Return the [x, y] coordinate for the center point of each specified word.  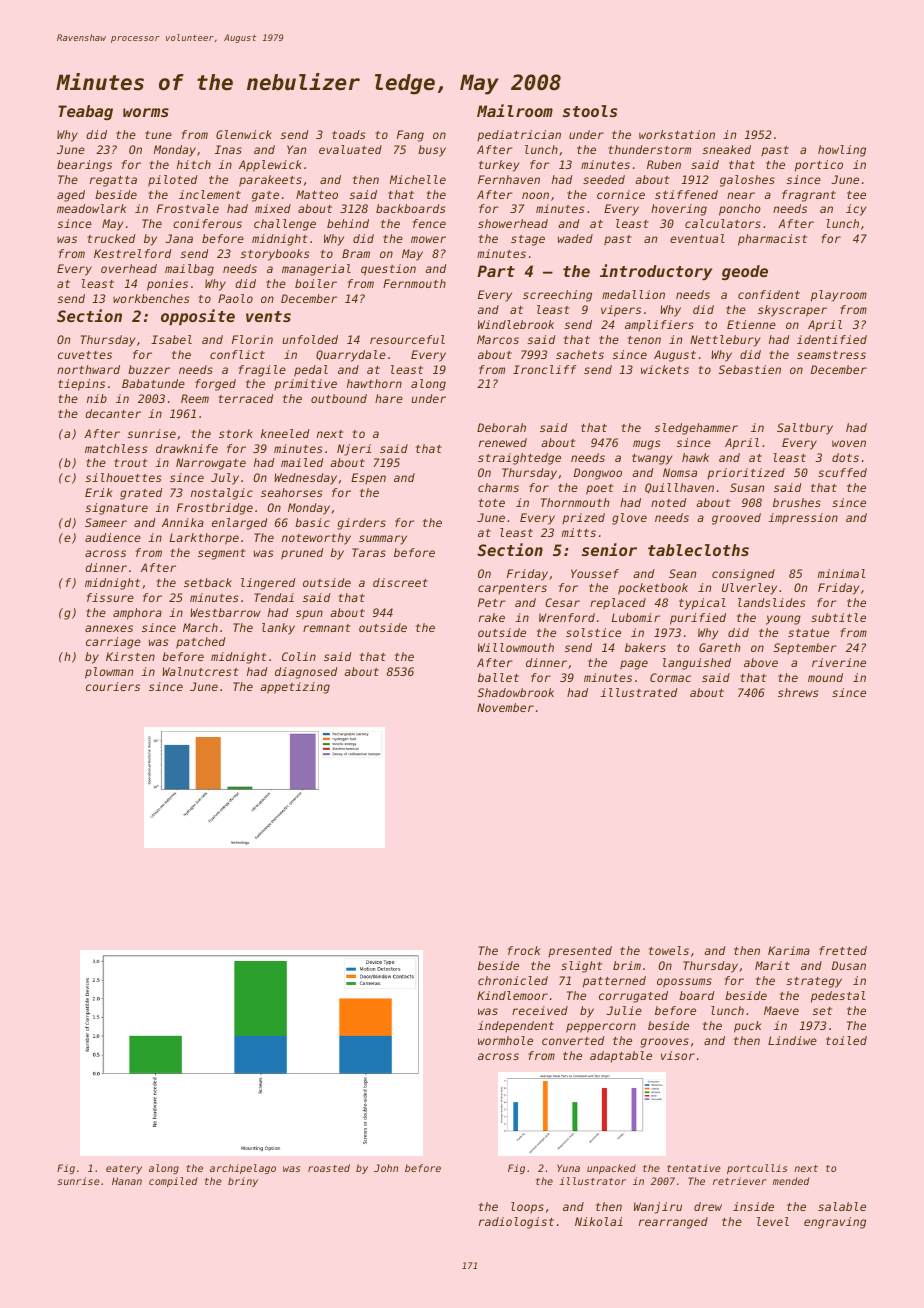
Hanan [127, 1181]
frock [524, 950]
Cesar [562, 602]
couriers [113, 686]
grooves [665, 1043]
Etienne [751, 324]
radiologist [516, 1223]
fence [429, 223]
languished [697, 664]
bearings [84, 166]
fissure [110, 597]
